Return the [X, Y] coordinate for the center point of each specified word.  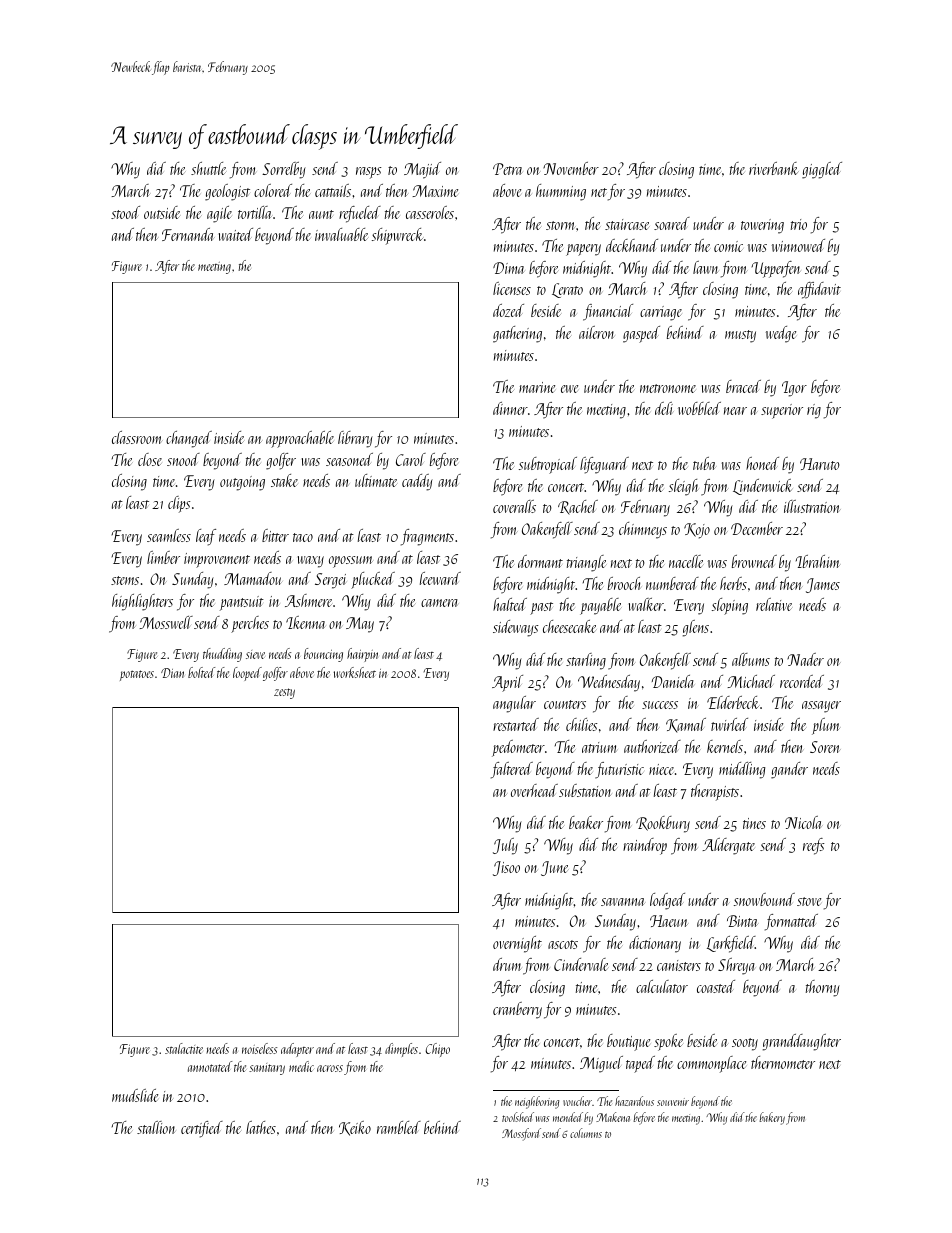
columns [586, 1133]
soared [672, 223]
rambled [399, 1127]
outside [162, 212]
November [571, 168]
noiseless [259, 1048]
